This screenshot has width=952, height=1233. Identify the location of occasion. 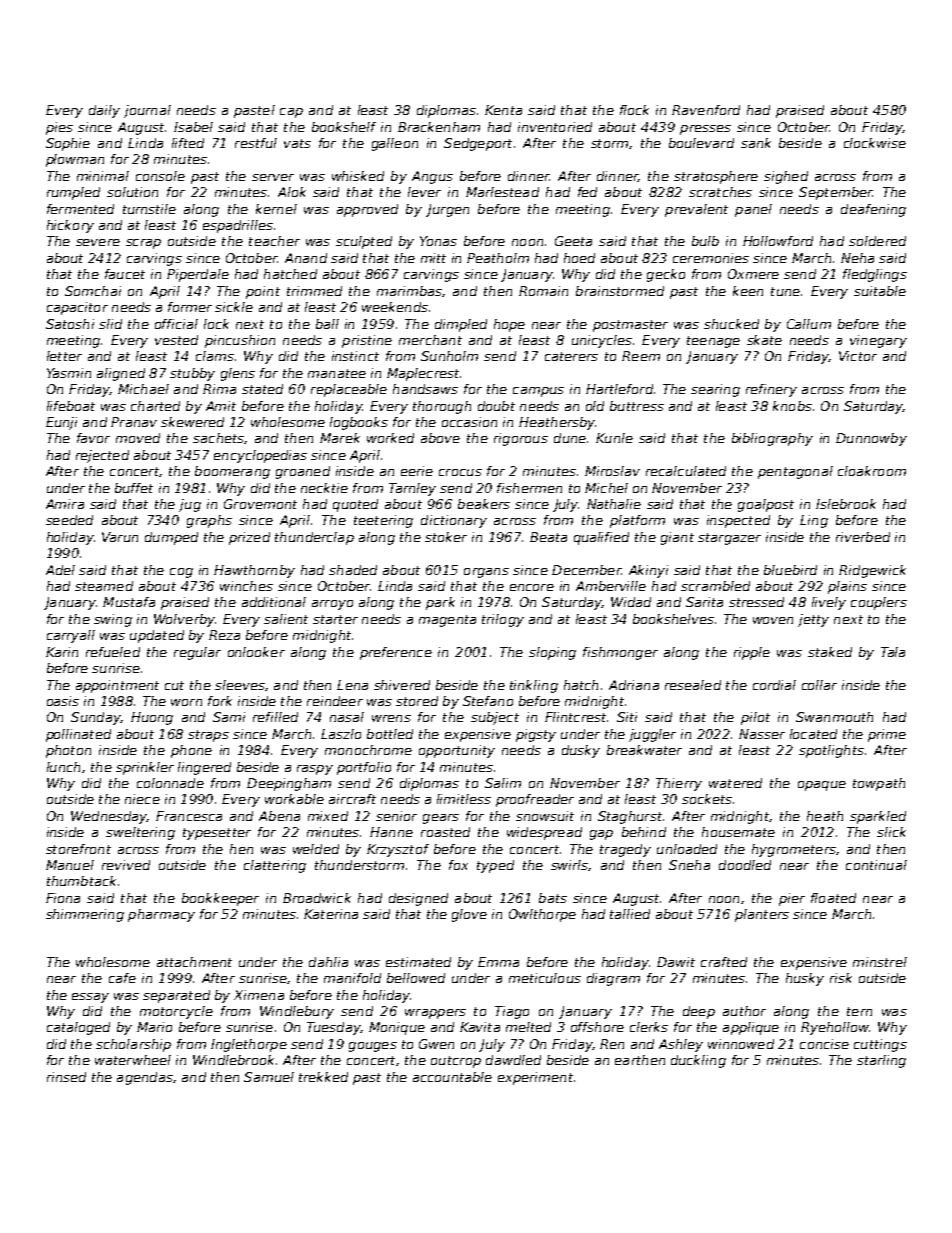
(469, 422).
